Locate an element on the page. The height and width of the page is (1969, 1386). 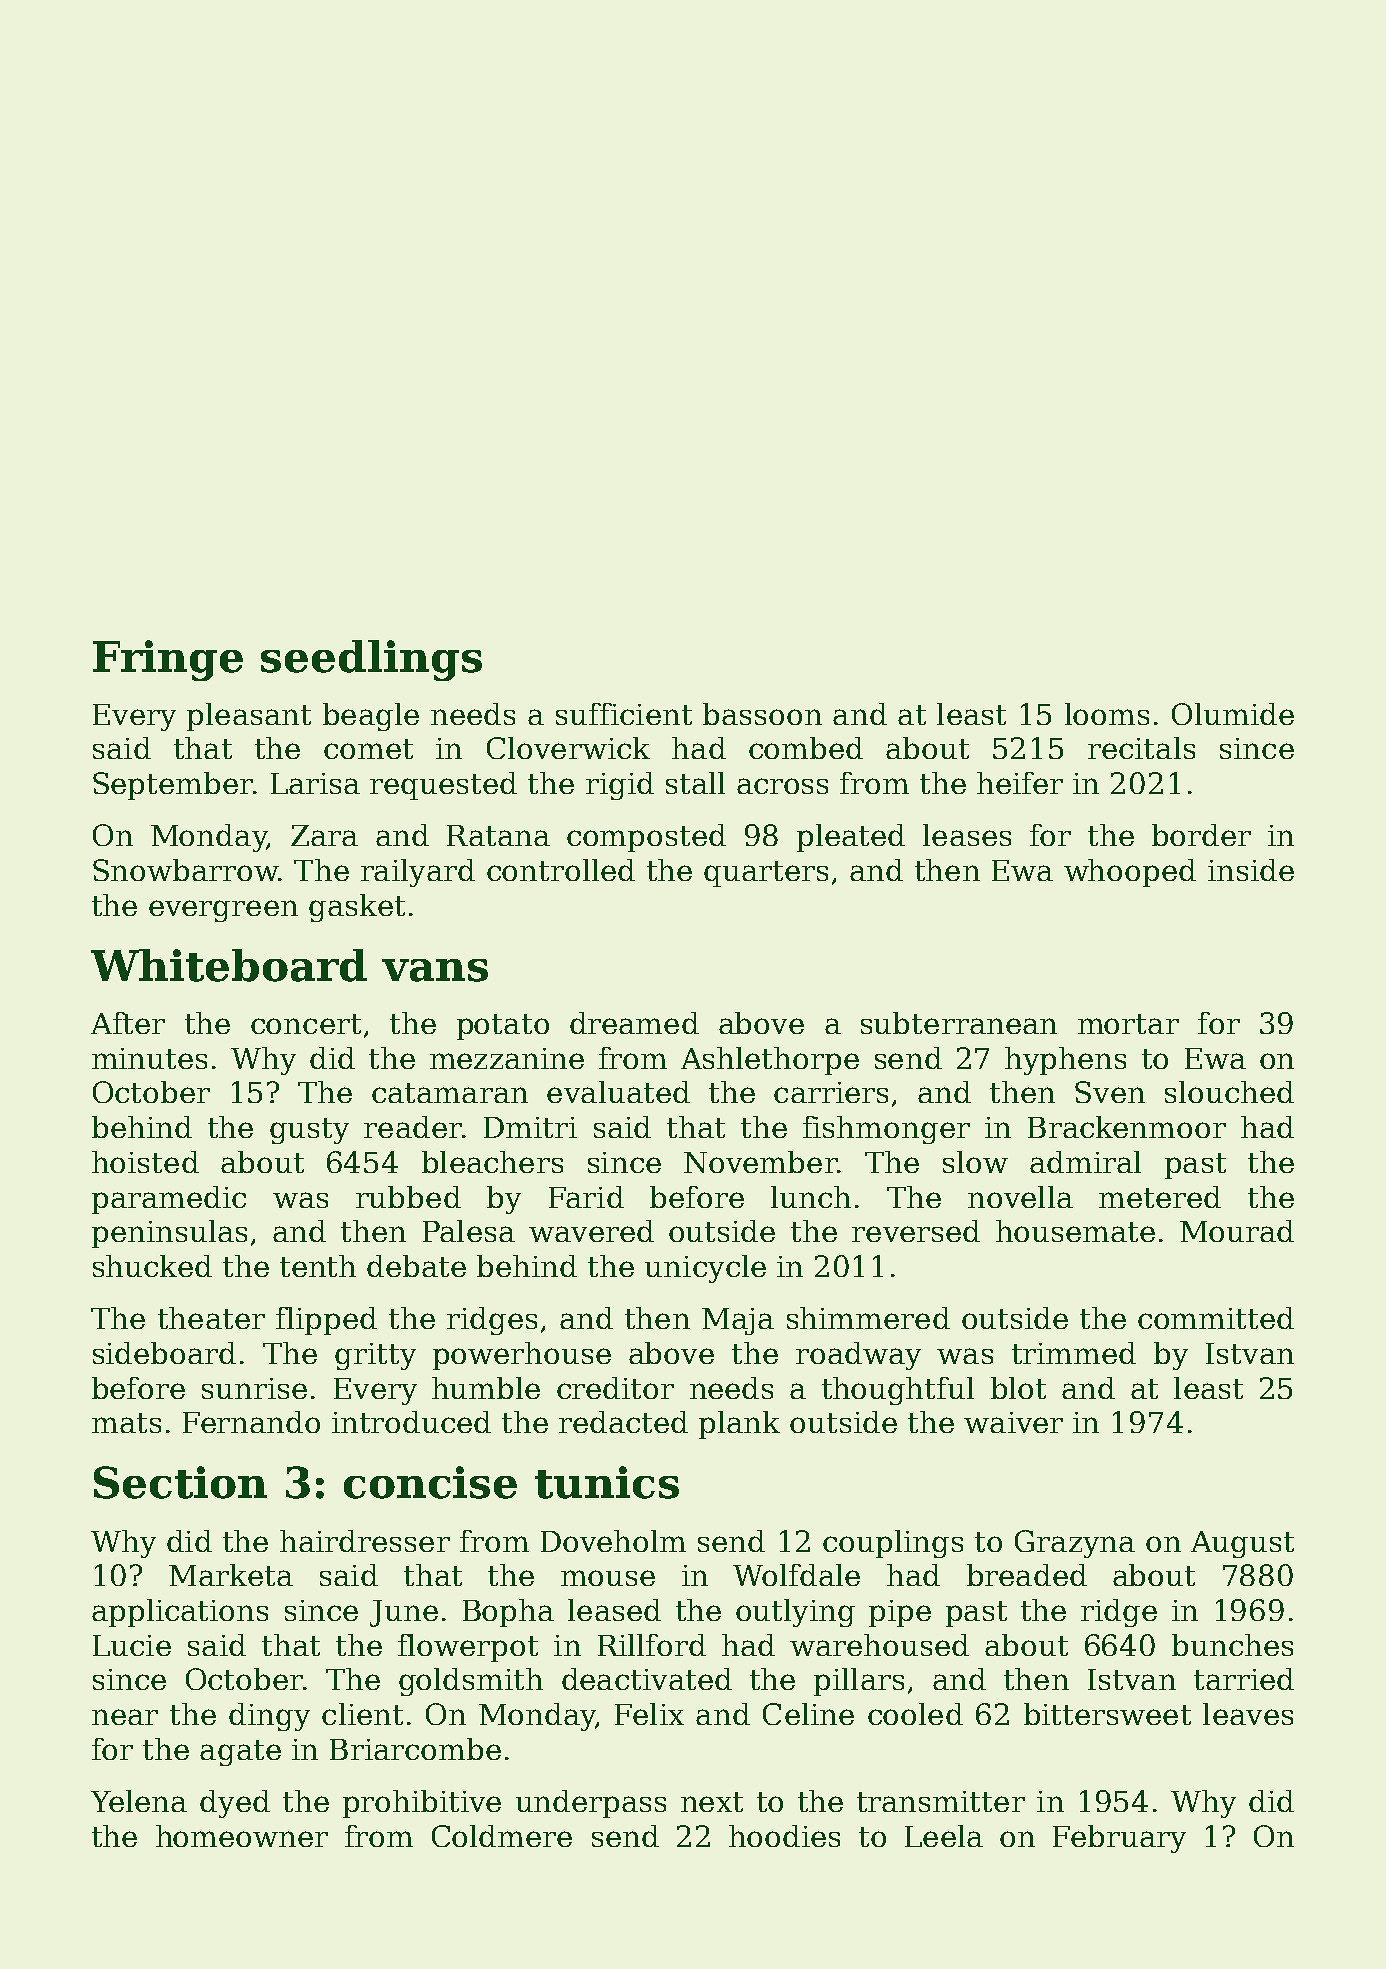
housemate is located at coordinates (1075, 1231).
